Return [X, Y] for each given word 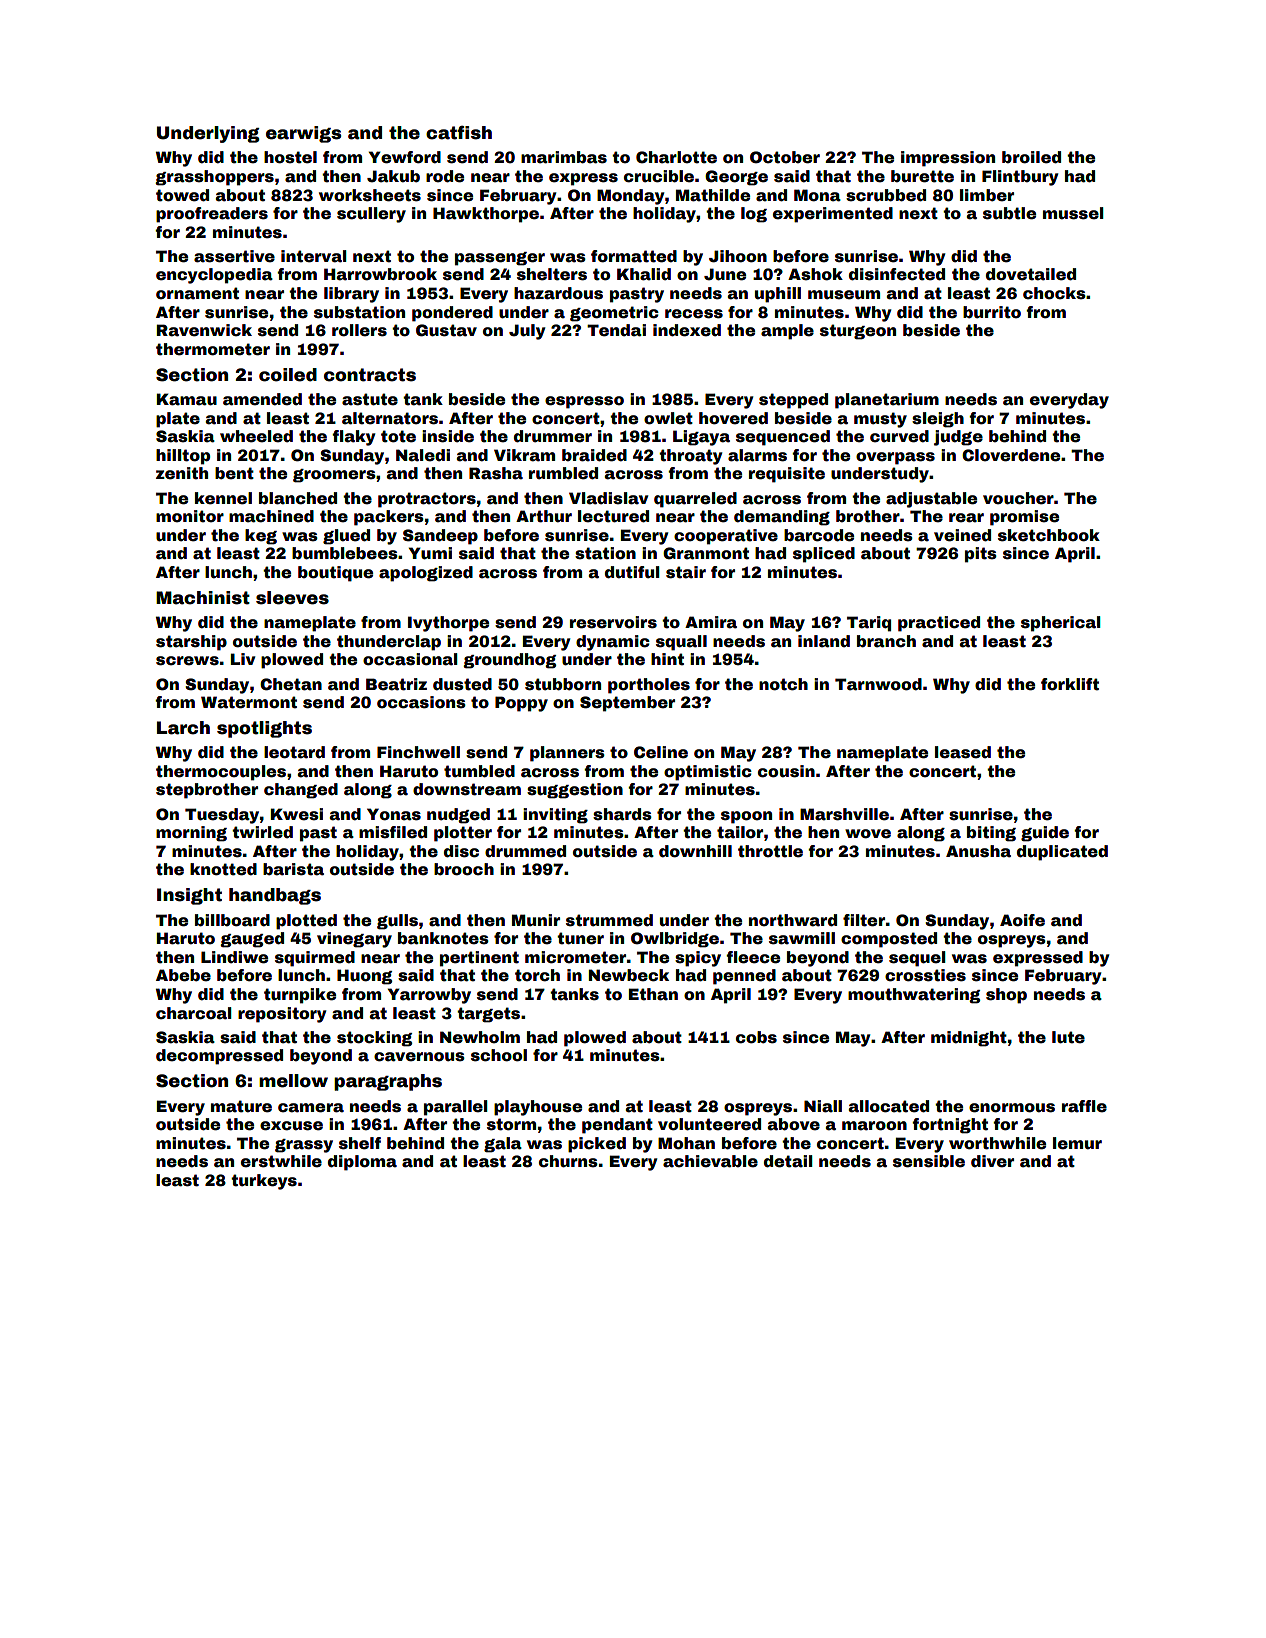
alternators [390, 418]
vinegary [354, 940]
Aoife [1022, 920]
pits [981, 555]
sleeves [292, 598]
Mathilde [713, 195]
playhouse [538, 1108]
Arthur [544, 516]
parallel [456, 1108]
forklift [1070, 684]
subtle [1009, 213]
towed [182, 195]
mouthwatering [914, 996]
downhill [695, 851]
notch [783, 684]
